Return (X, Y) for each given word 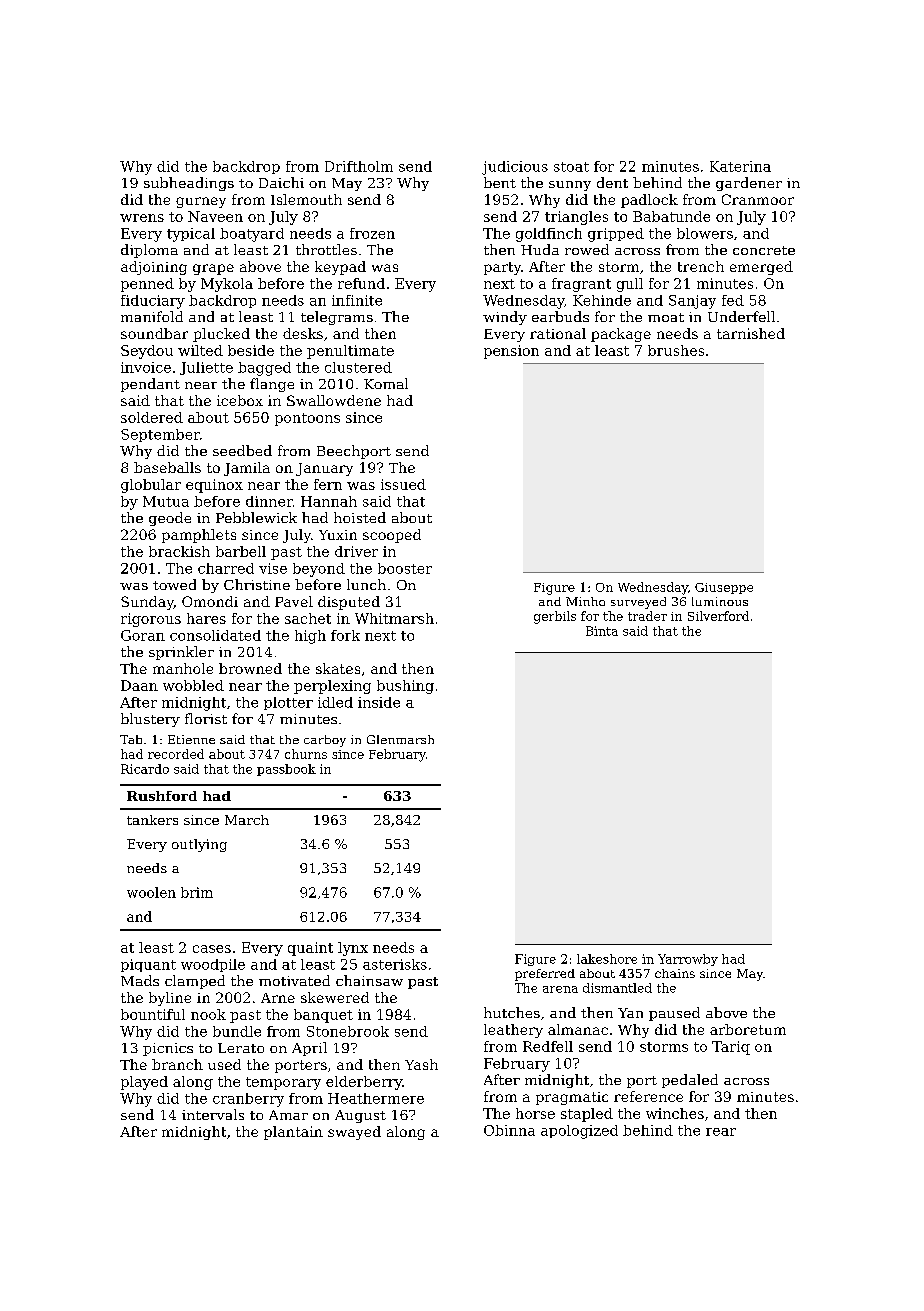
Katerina (740, 166)
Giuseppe (724, 588)
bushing (405, 687)
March (247, 820)
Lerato (241, 1048)
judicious (515, 168)
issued (403, 484)
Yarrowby (688, 960)
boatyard (252, 235)
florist (206, 718)
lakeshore (607, 959)
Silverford (718, 616)
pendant (150, 385)
